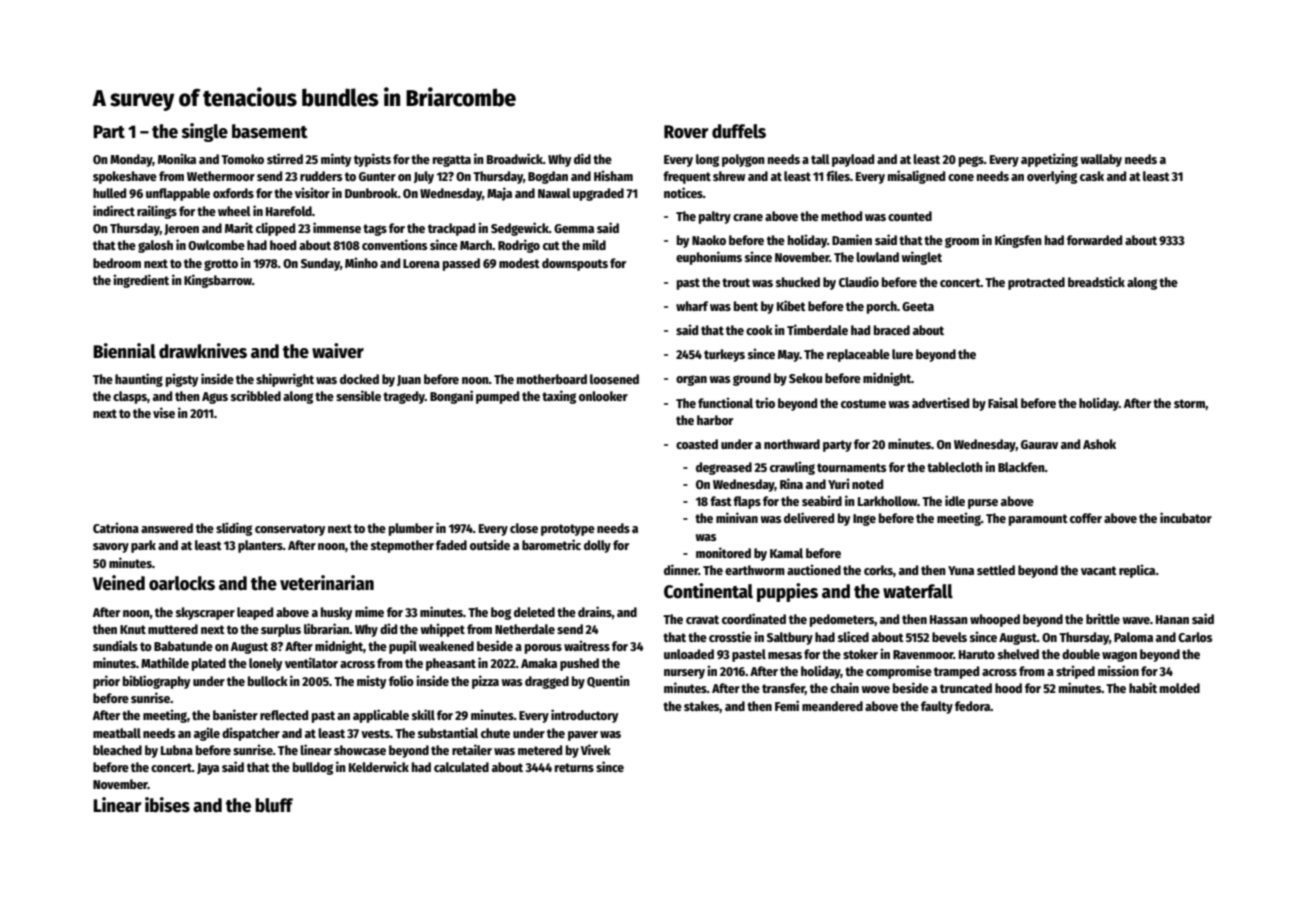 This page has height=924, width=1308. What do you see at coordinates (574, 767) in the page?
I see `returns` at bounding box center [574, 767].
